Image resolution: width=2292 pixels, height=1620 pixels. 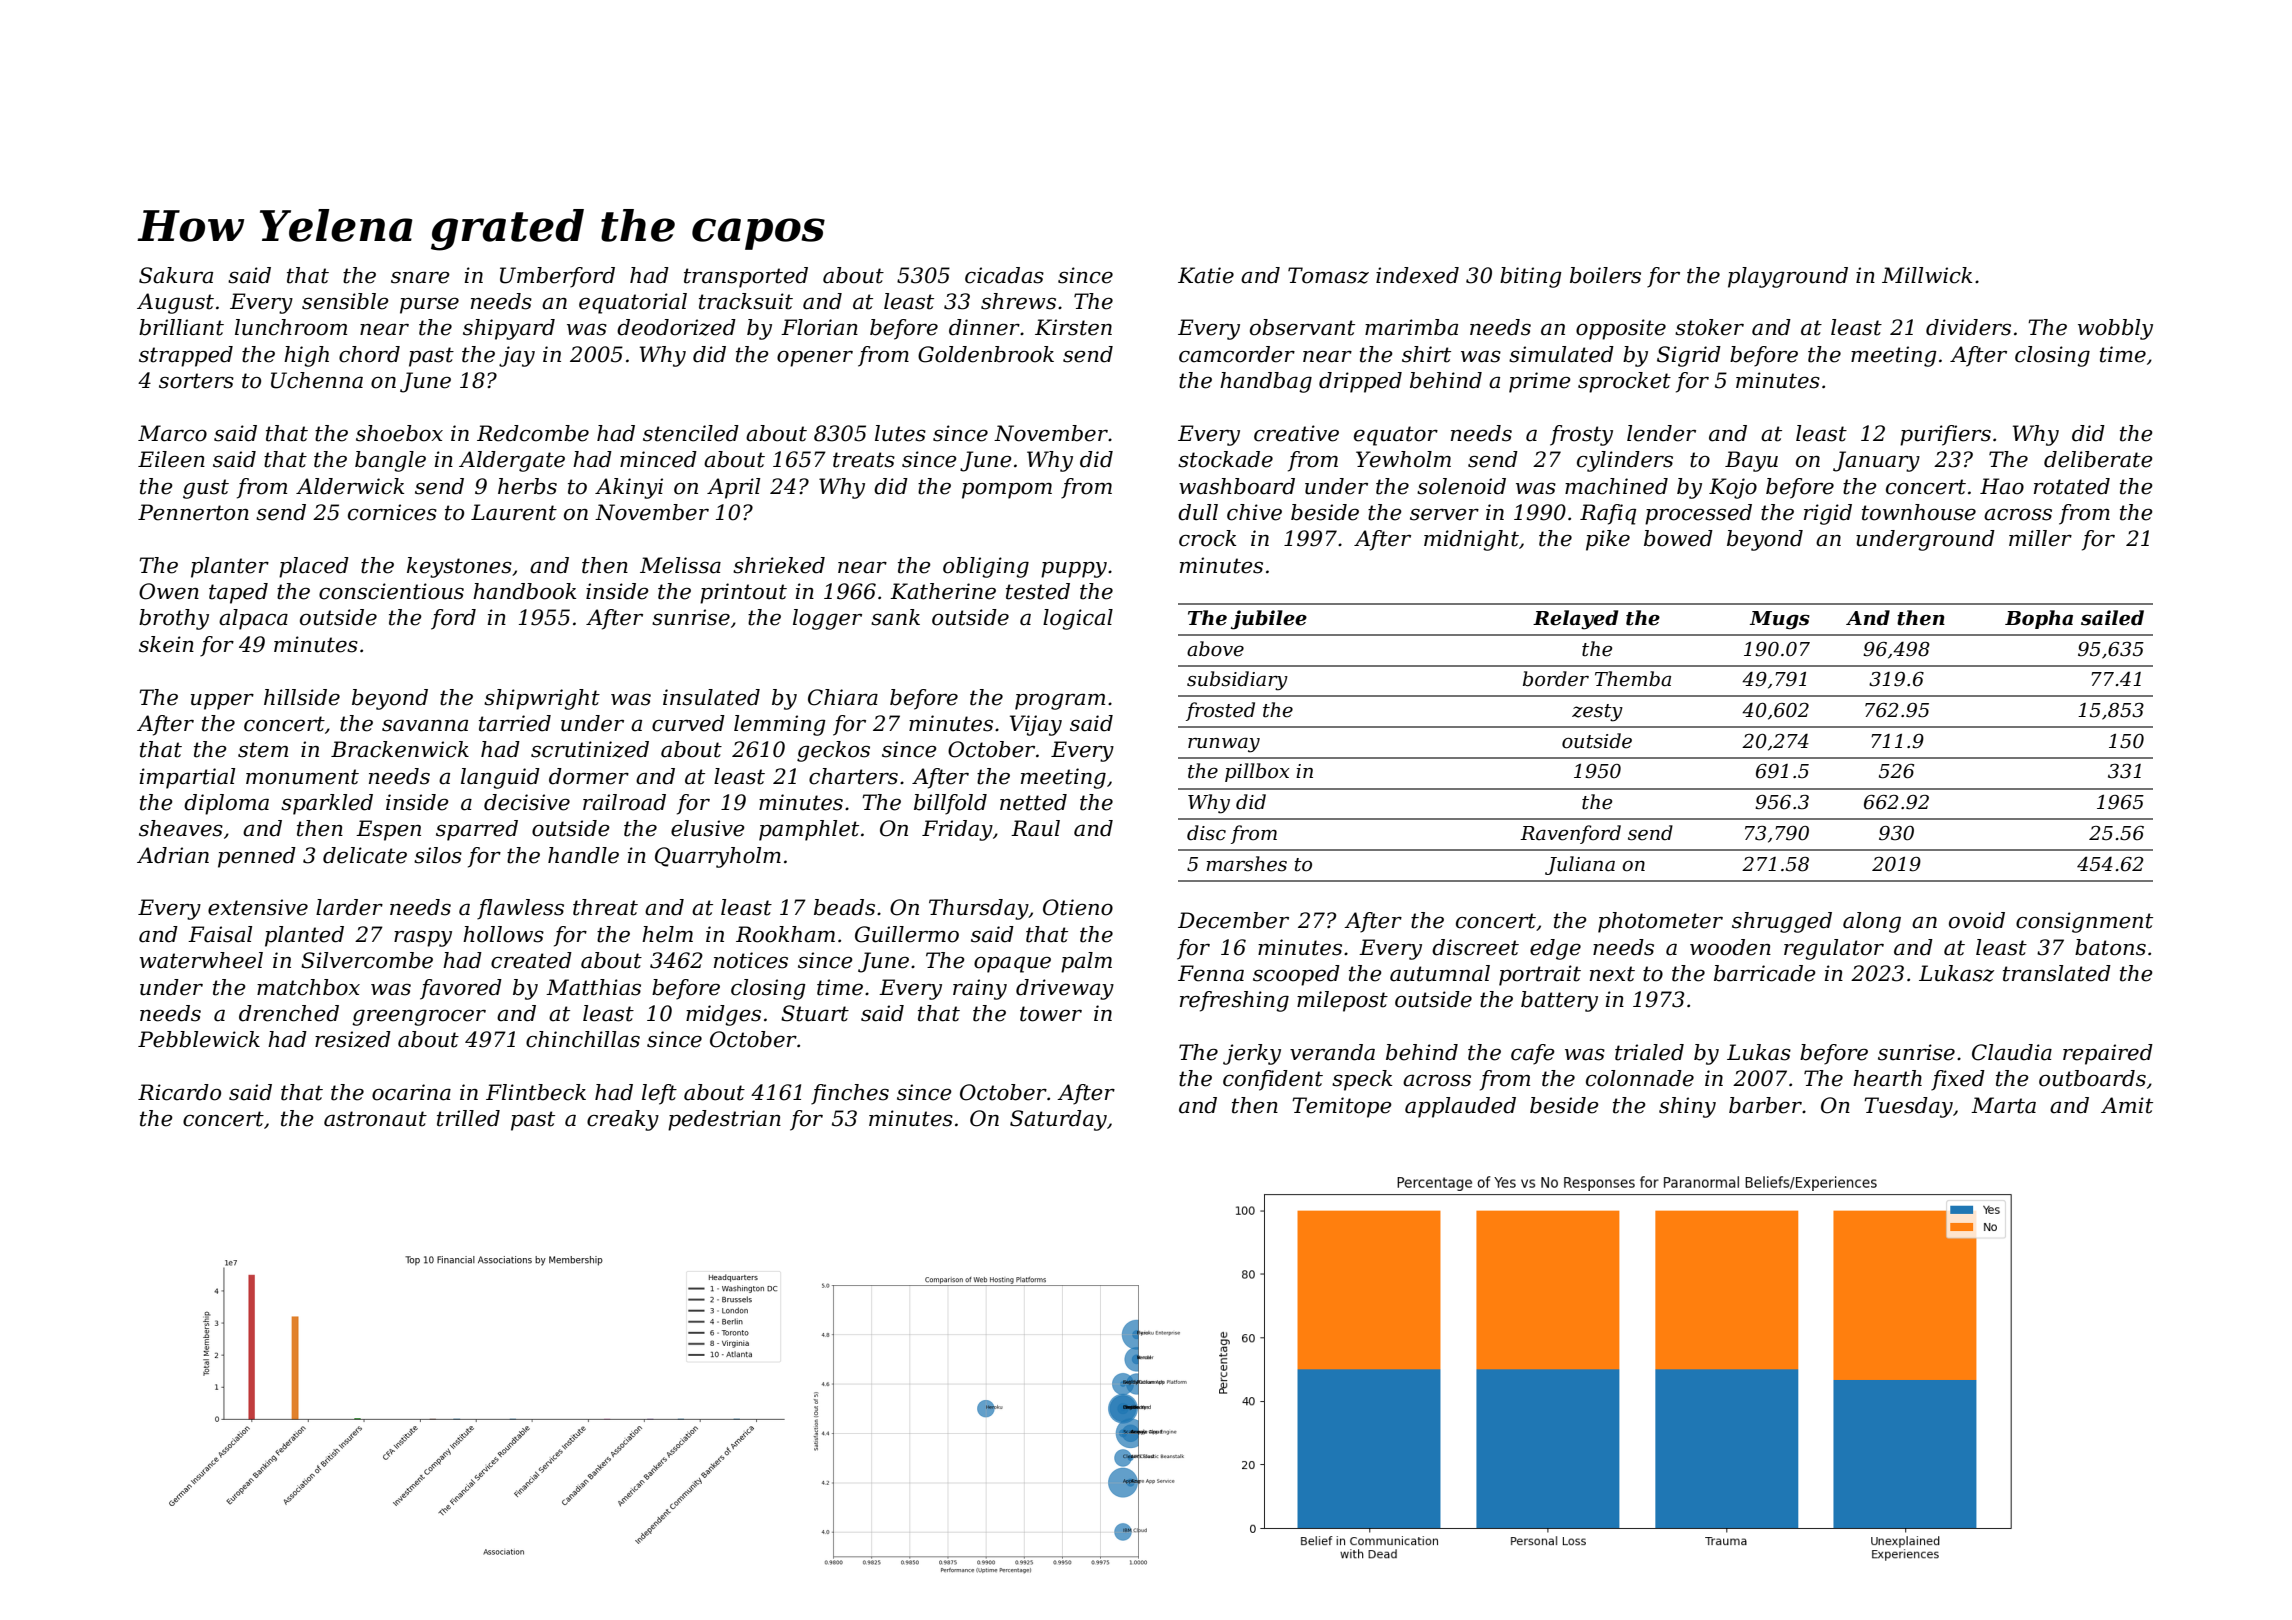 What do you see at coordinates (1927, 275) in the screenshot?
I see `Millwick` at bounding box center [1927, 275].
